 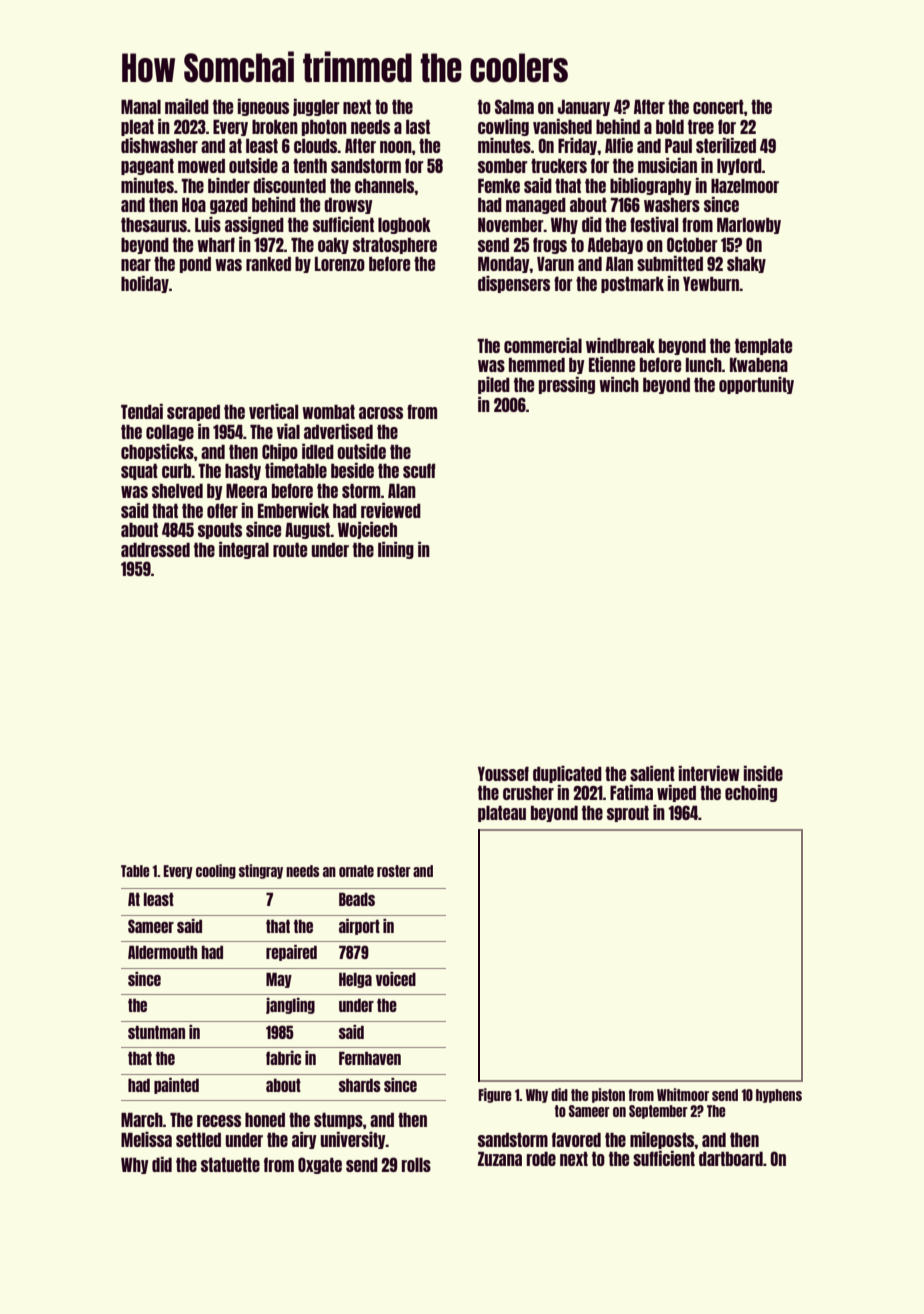 I want to click on channels, so click(x=385, y=186).
